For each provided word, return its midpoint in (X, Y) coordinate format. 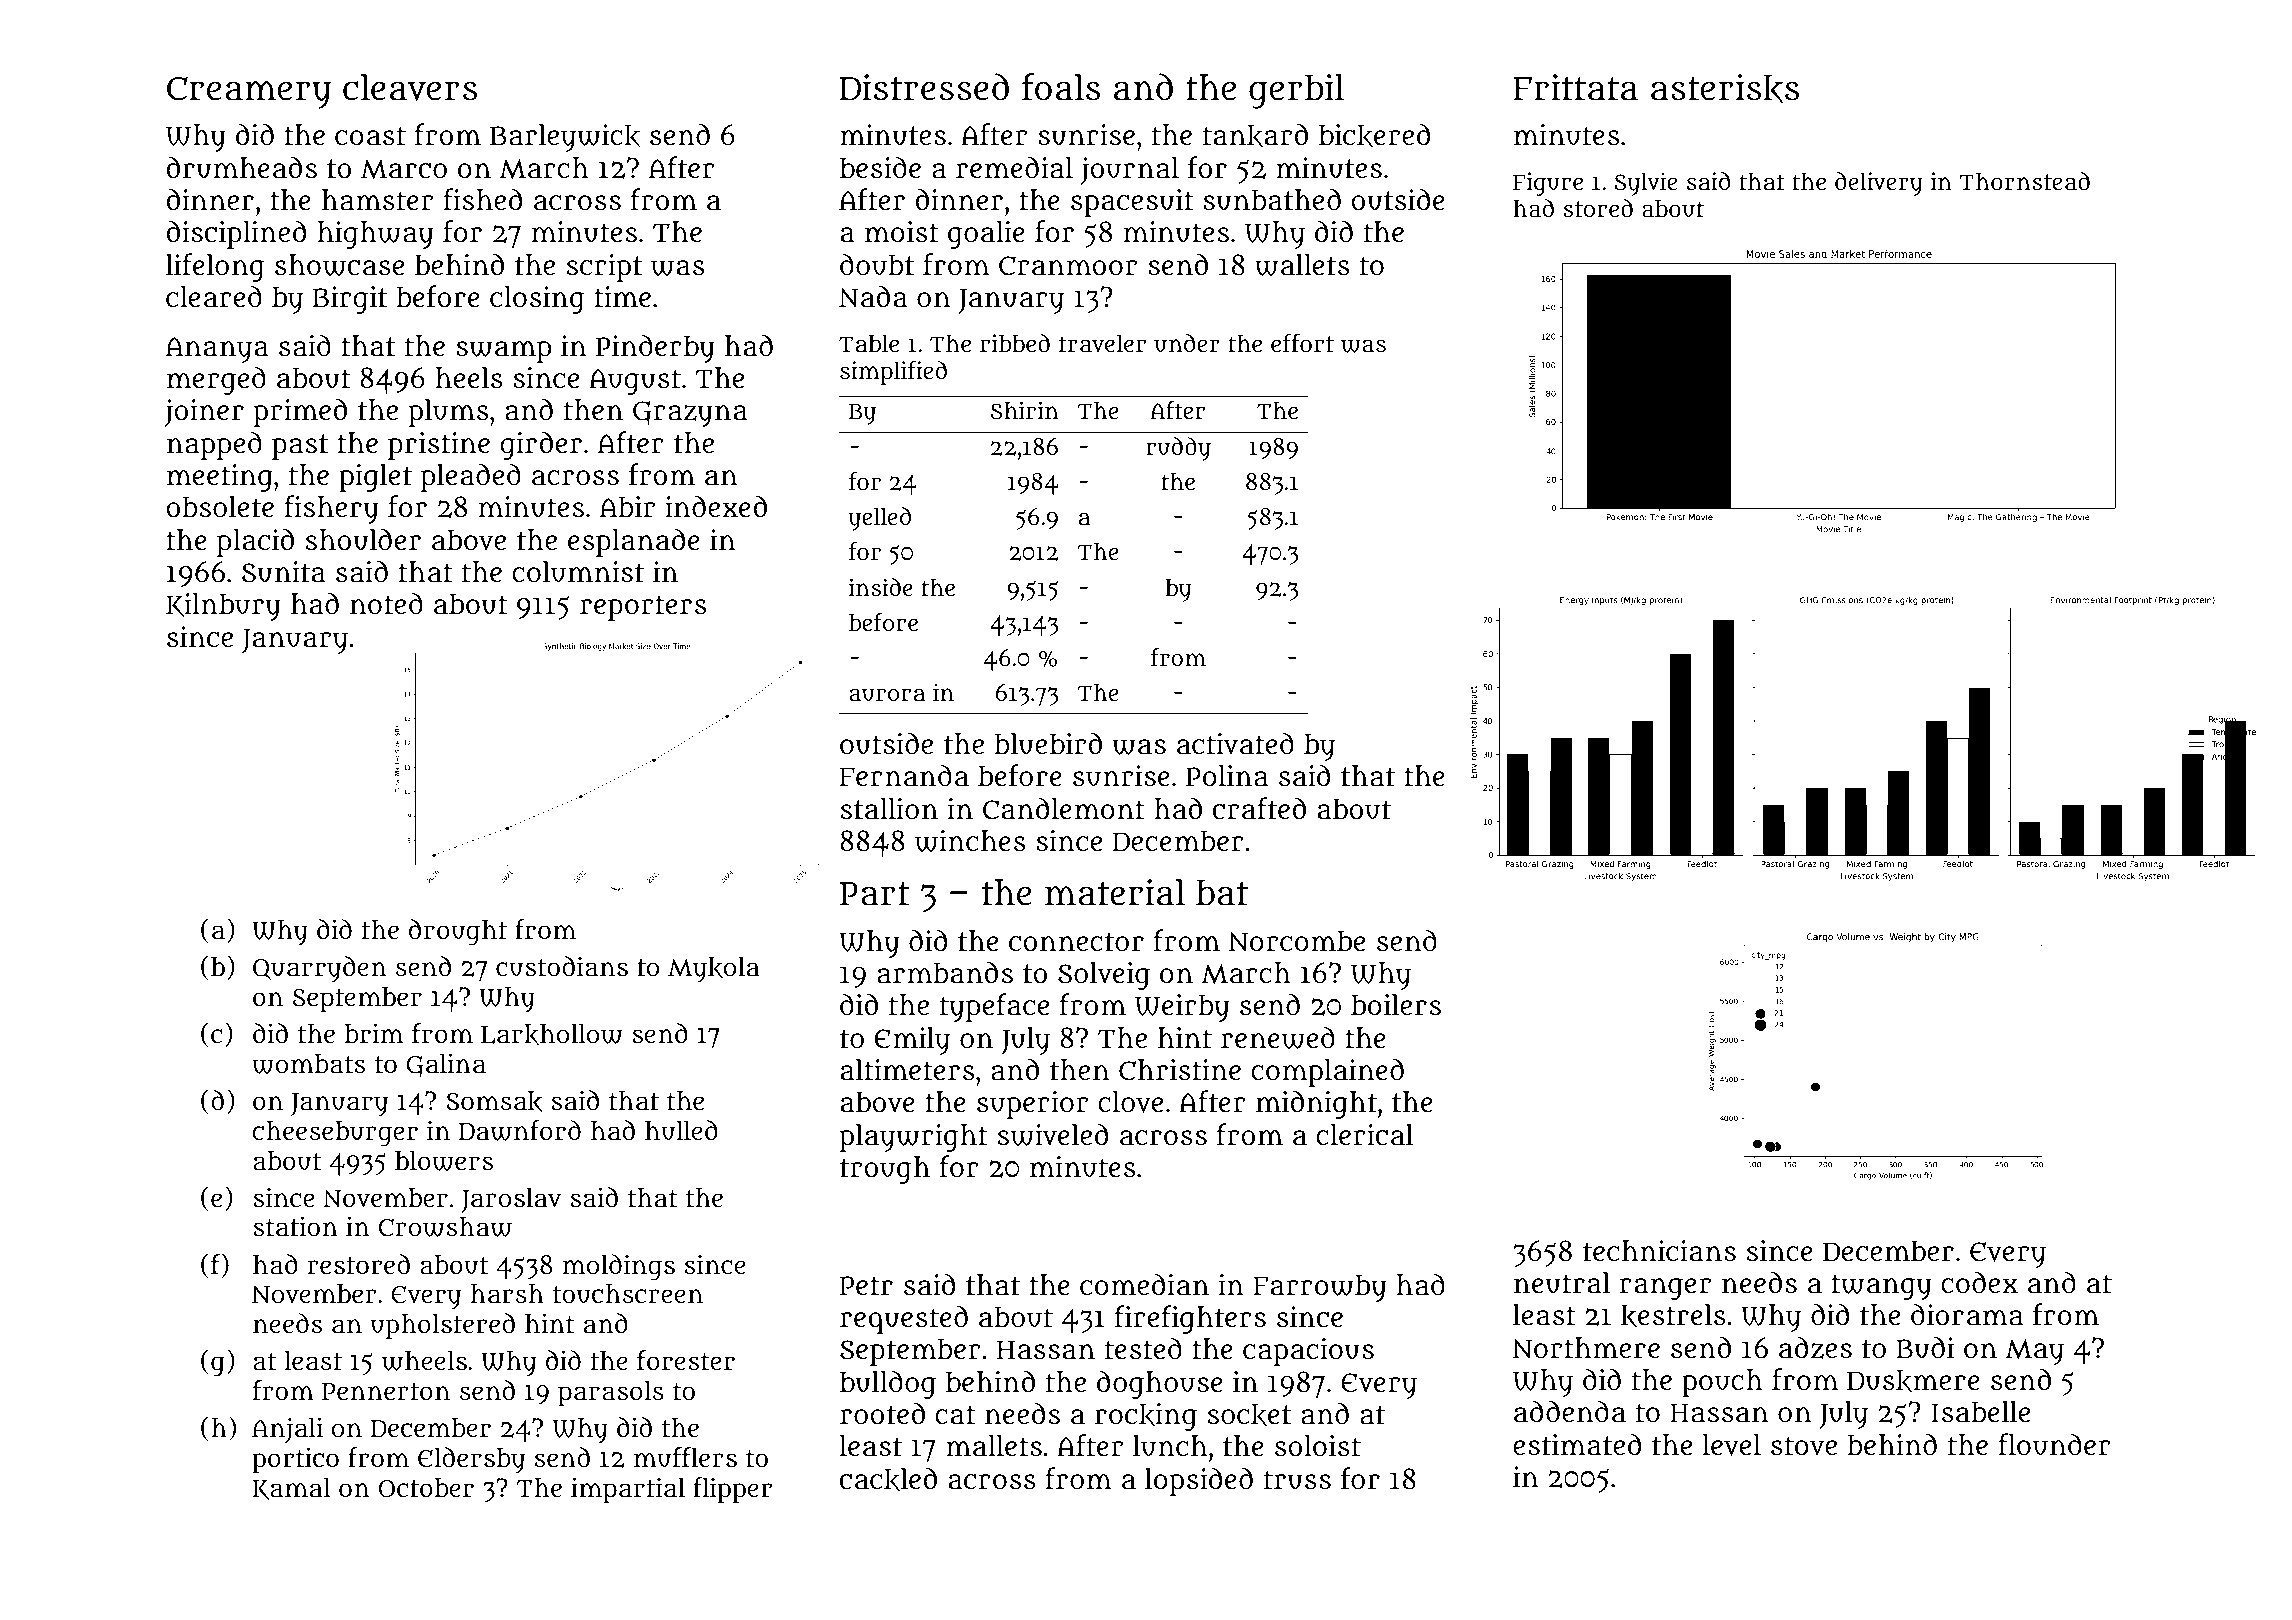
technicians (1659, 1251)
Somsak (494, 1101)
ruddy (1178, 449)
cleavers (410, 87)
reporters (643, 608)
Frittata (1575, 87)
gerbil (1296, 91)
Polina (1227, 776)
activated (1235, 743)
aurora (887, 695)
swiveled (1053, 1134)
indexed (716, 506)
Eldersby (471, 1460)
